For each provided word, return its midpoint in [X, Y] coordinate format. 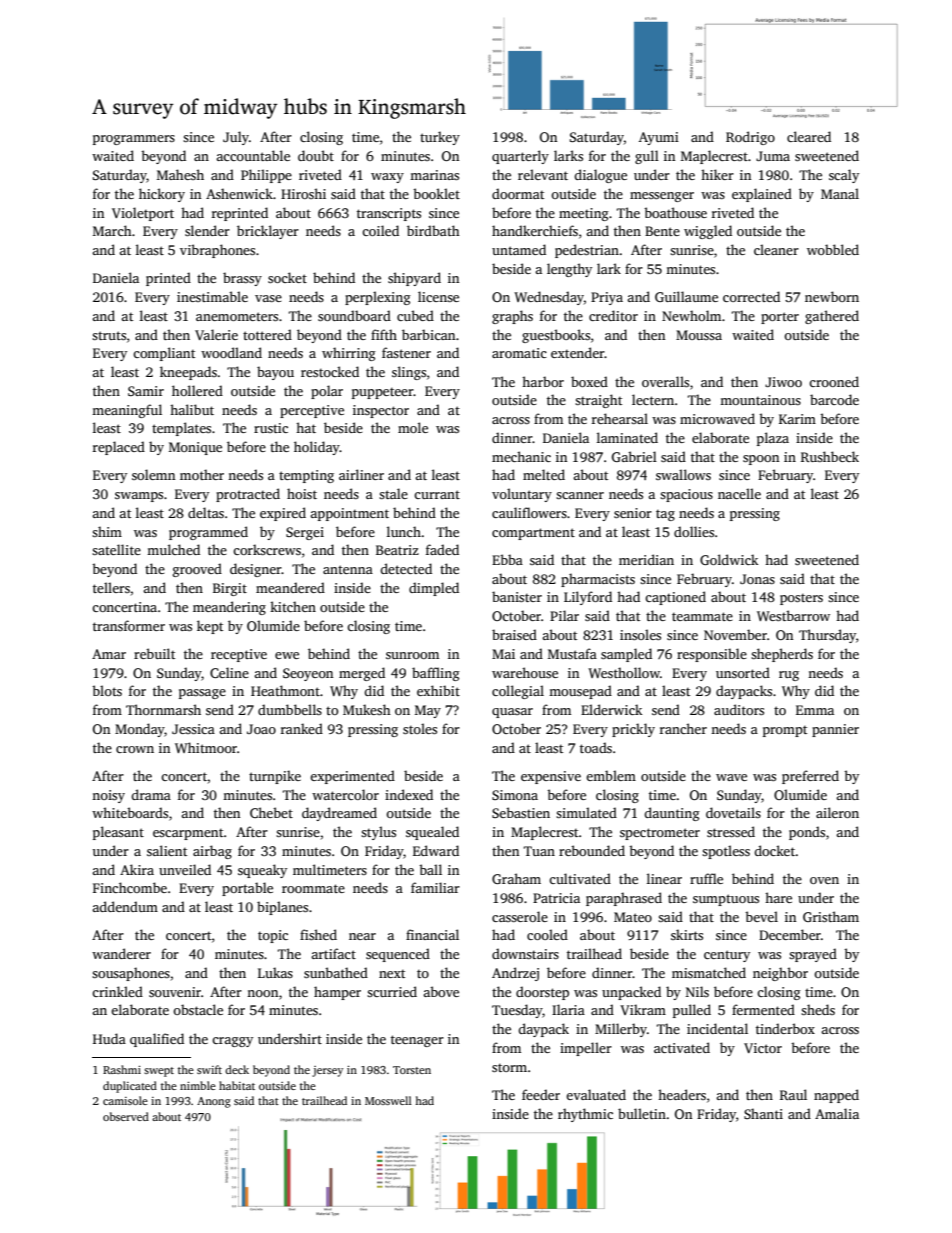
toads [596, 747]
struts [109, 335]
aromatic [519, 353]
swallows [683, 474]
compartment [533, 534]
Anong [214, 1102]
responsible [712, 655]
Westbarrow [793, 615]
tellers [111, 587]
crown [135, 749]
